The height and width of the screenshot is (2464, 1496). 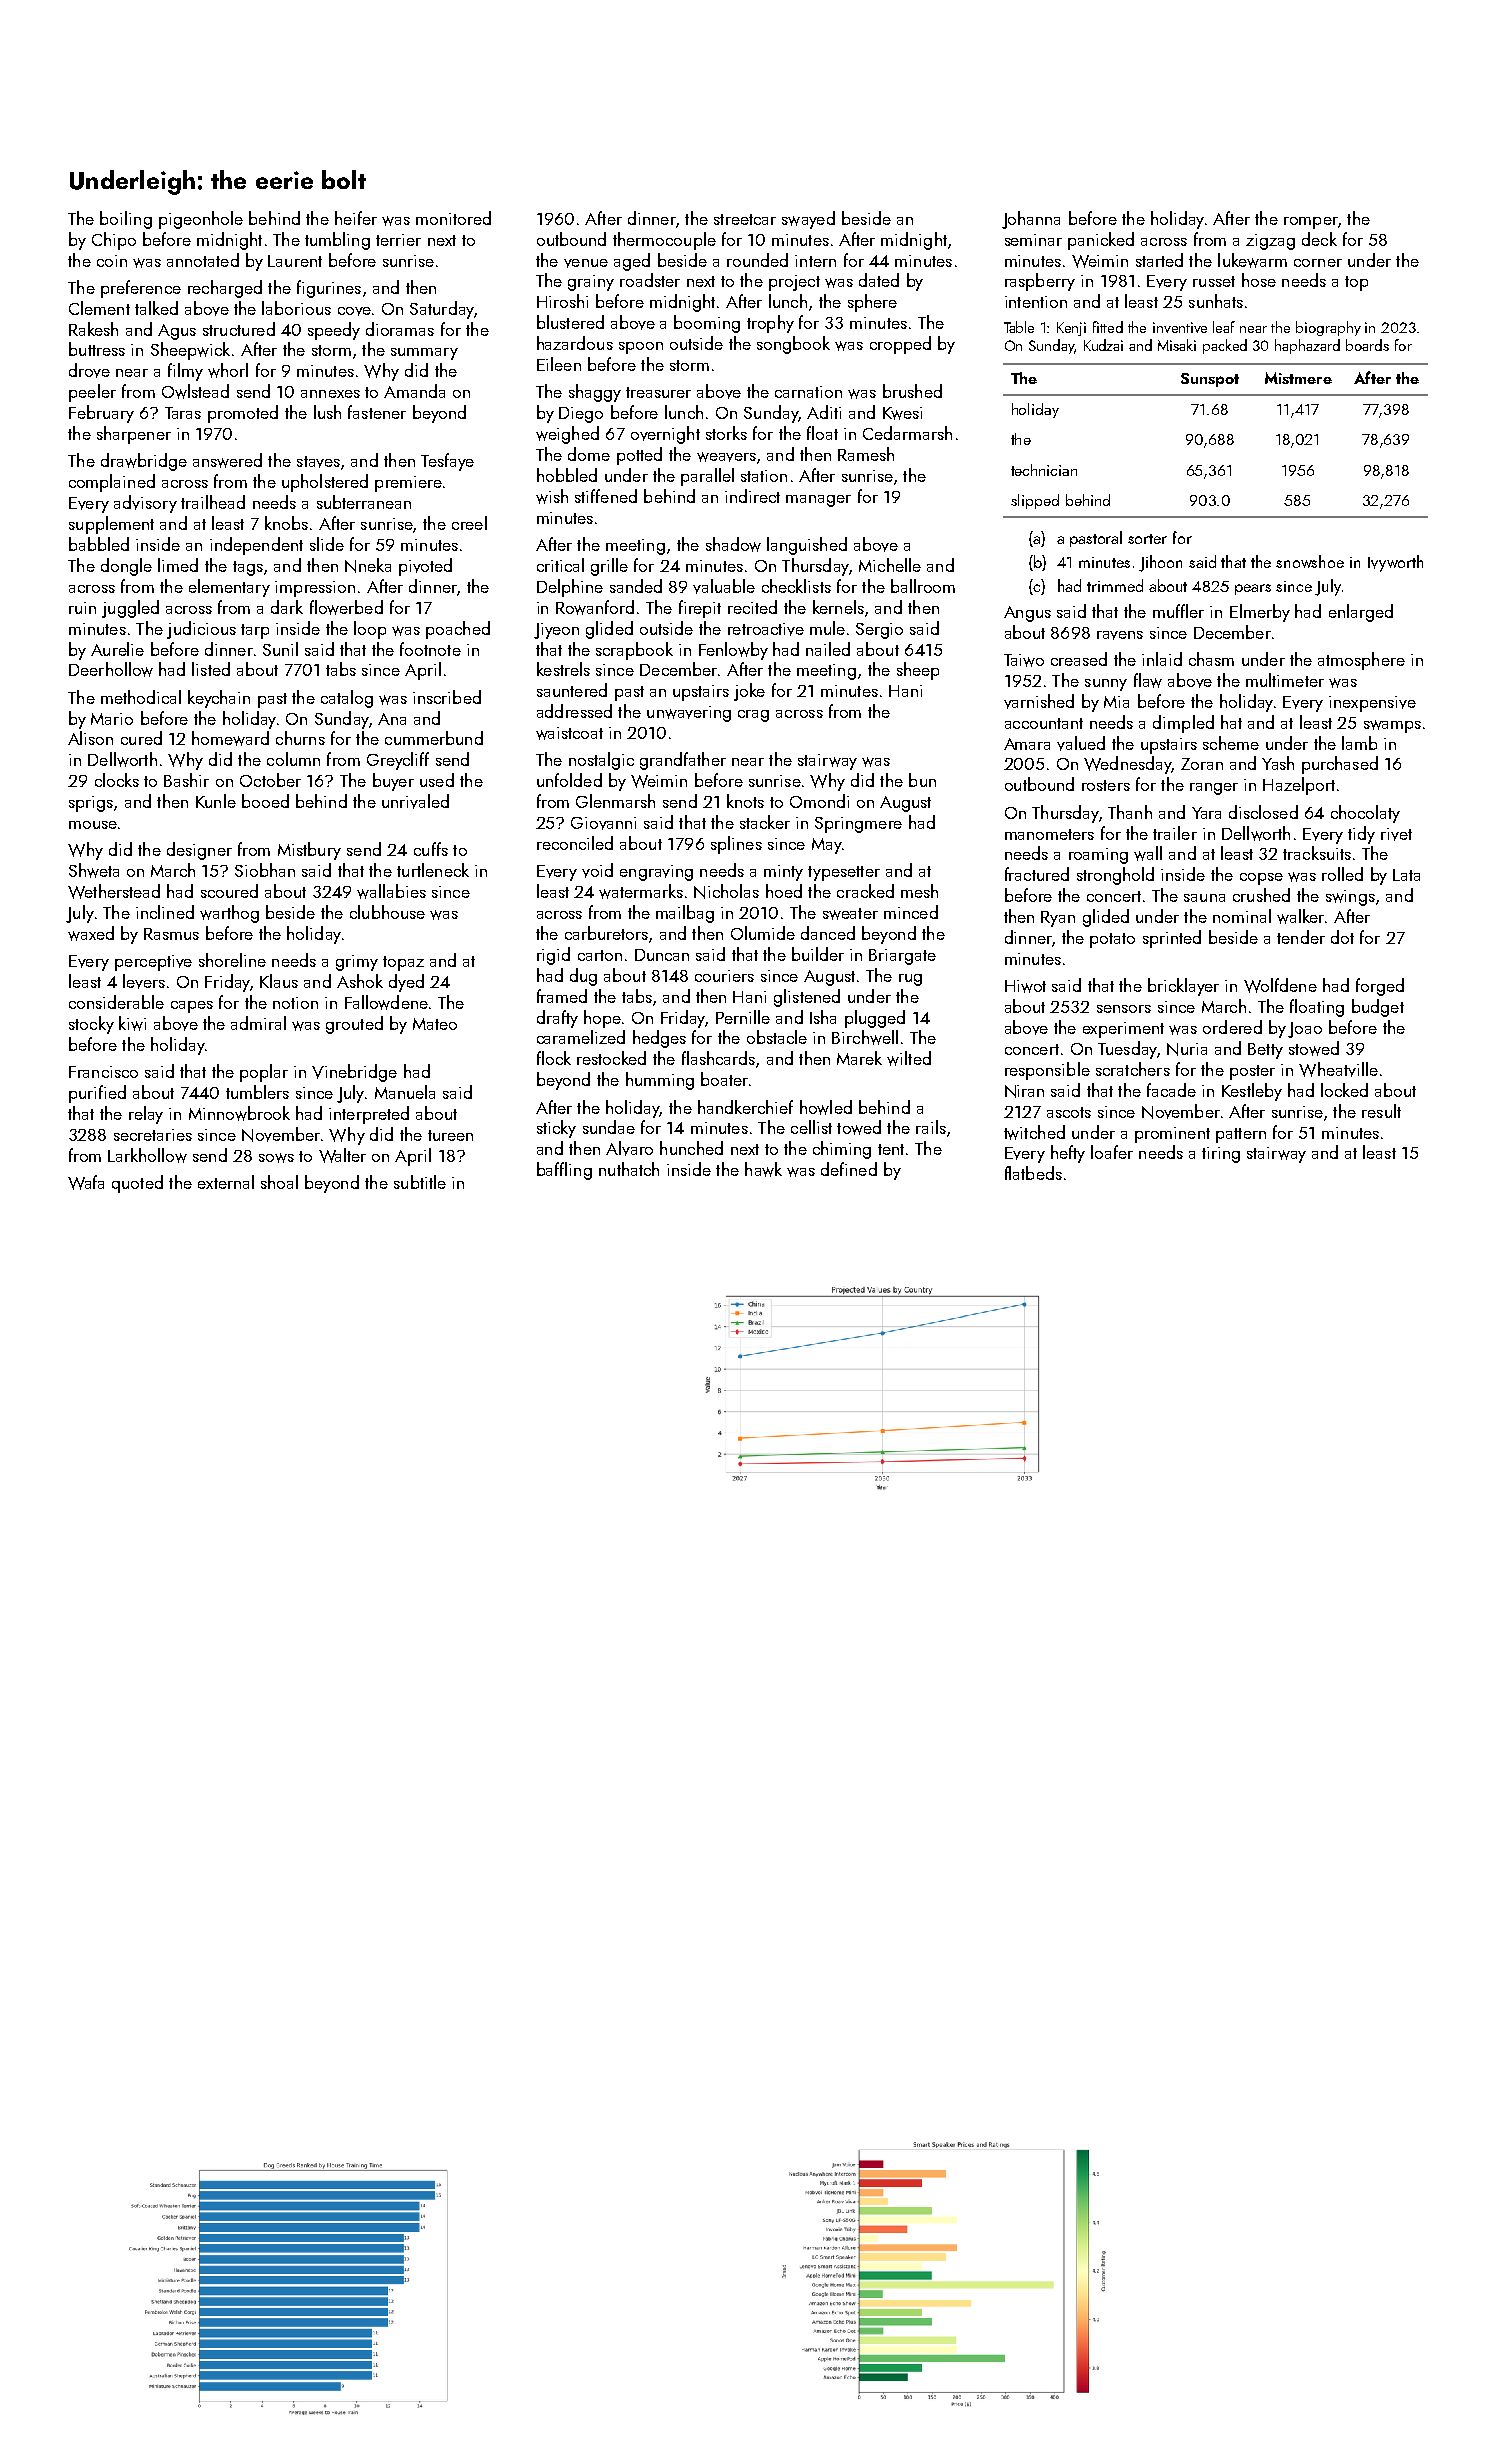 What do you see at coordinates (144, 981) in the screenshot?
I see `levers` at bounding box center [144, 981].
